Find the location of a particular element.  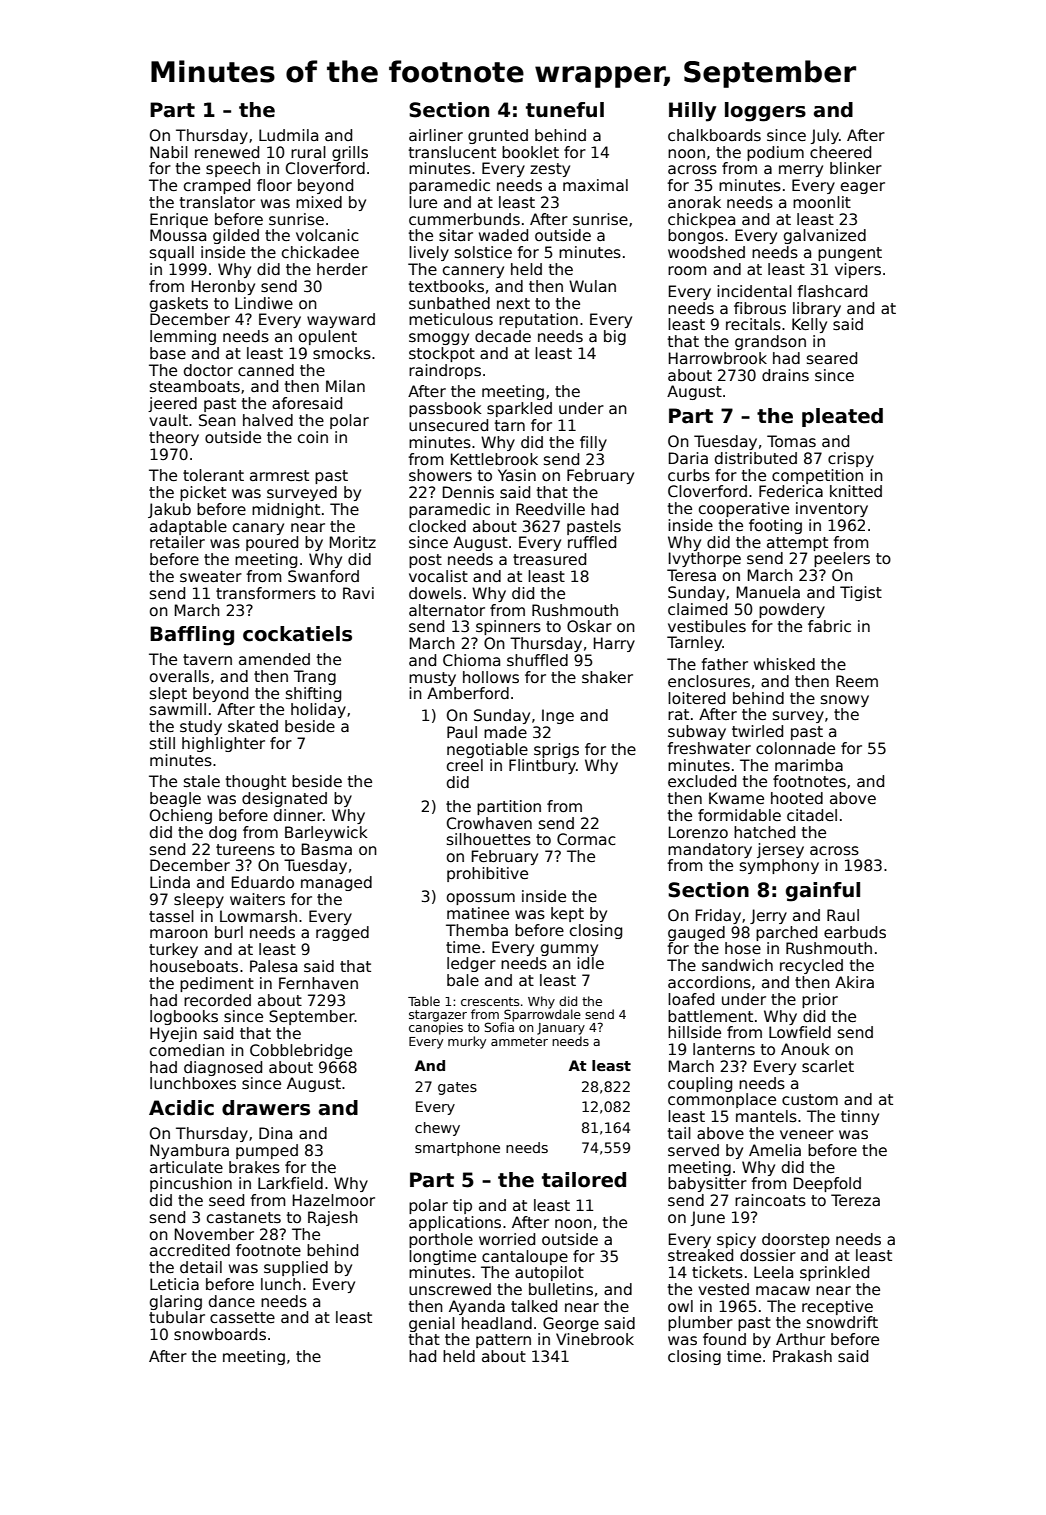

bulletins is located at coordinates (561, 1289).
